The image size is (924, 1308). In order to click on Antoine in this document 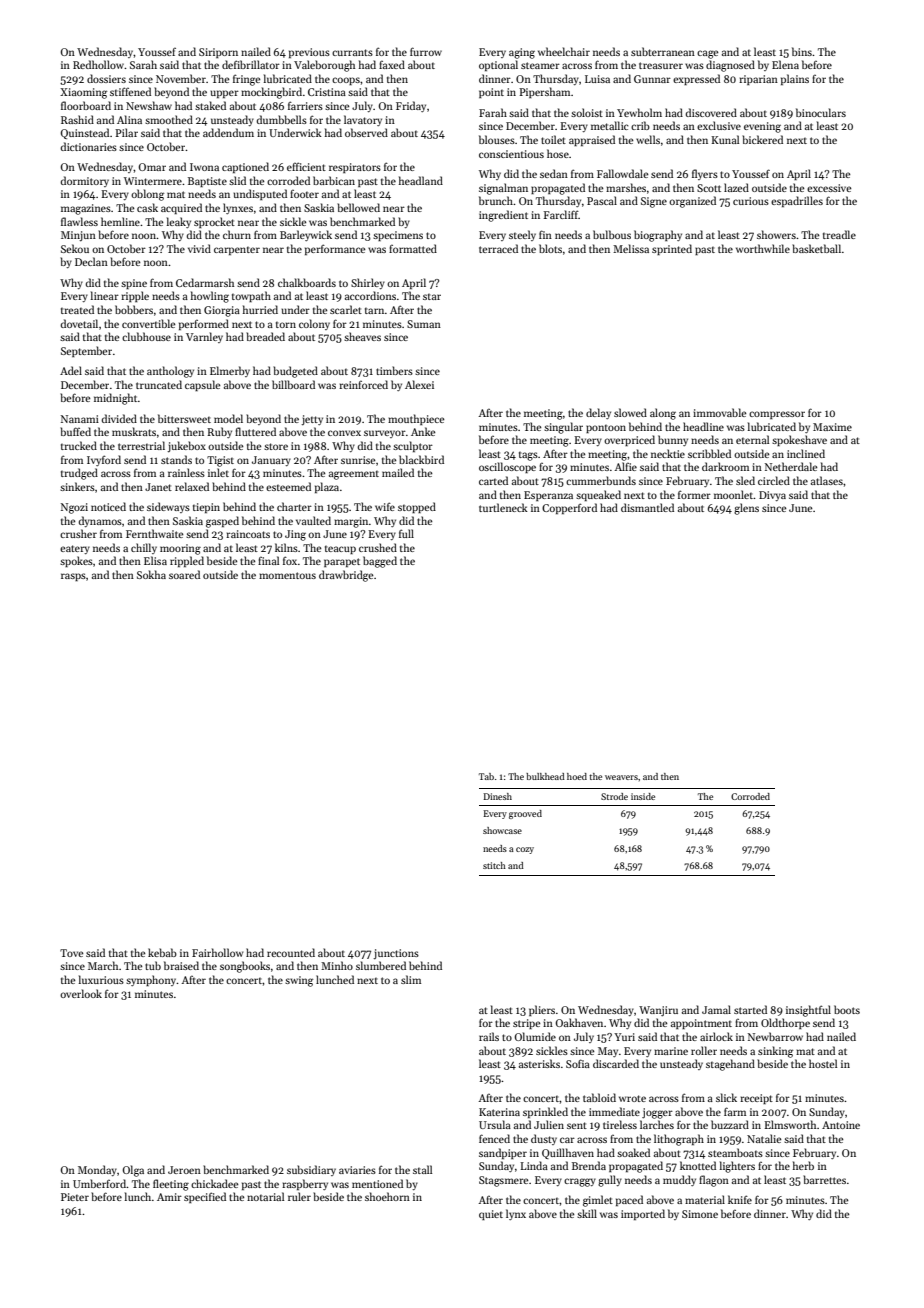, I will do `click(841, 1125)`.
